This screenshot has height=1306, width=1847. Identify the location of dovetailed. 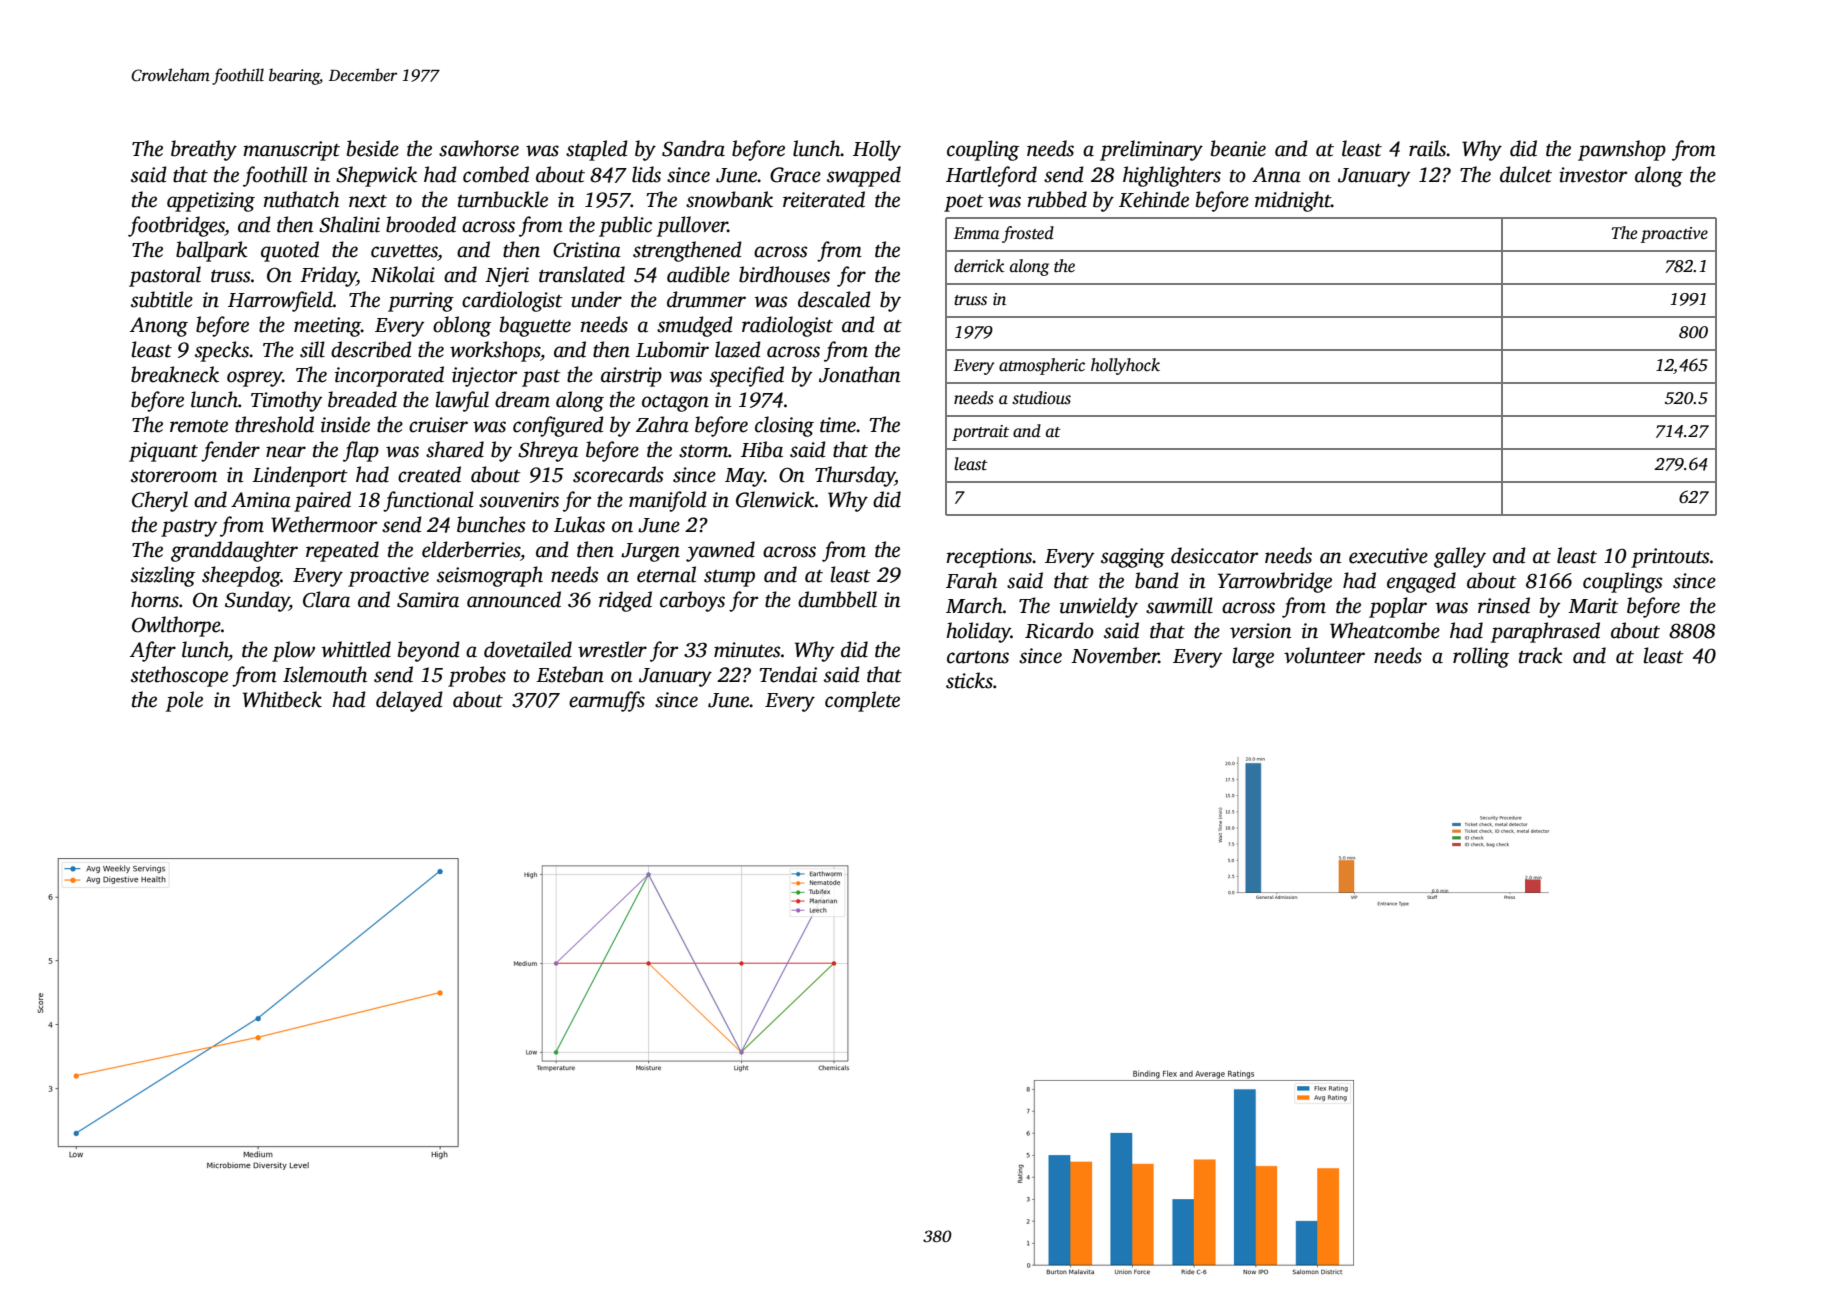
(528, 649).
